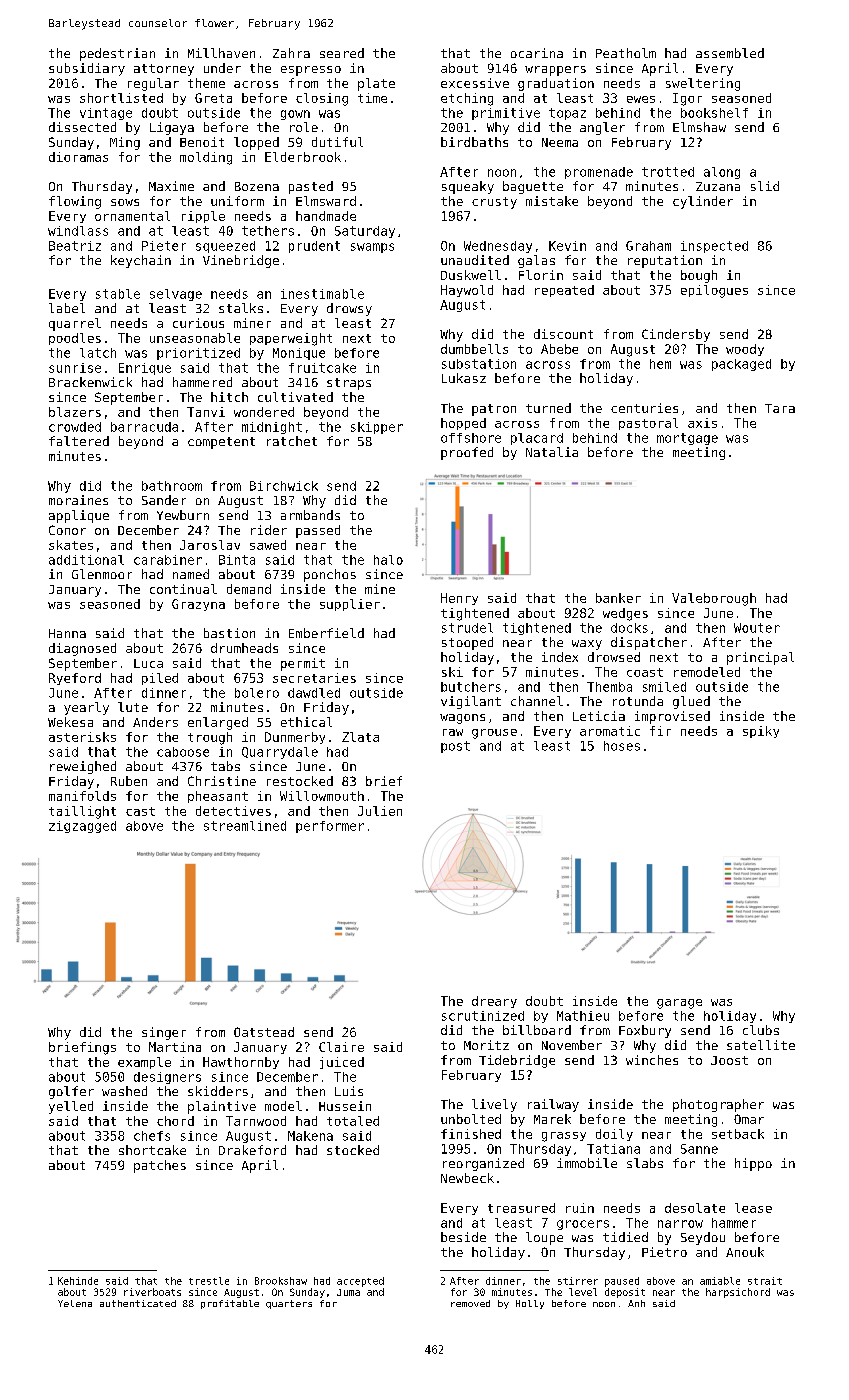 Image resolution: width=849 pixels, height=1400 pixels. I want to click on patches, so click(160, 1166).
